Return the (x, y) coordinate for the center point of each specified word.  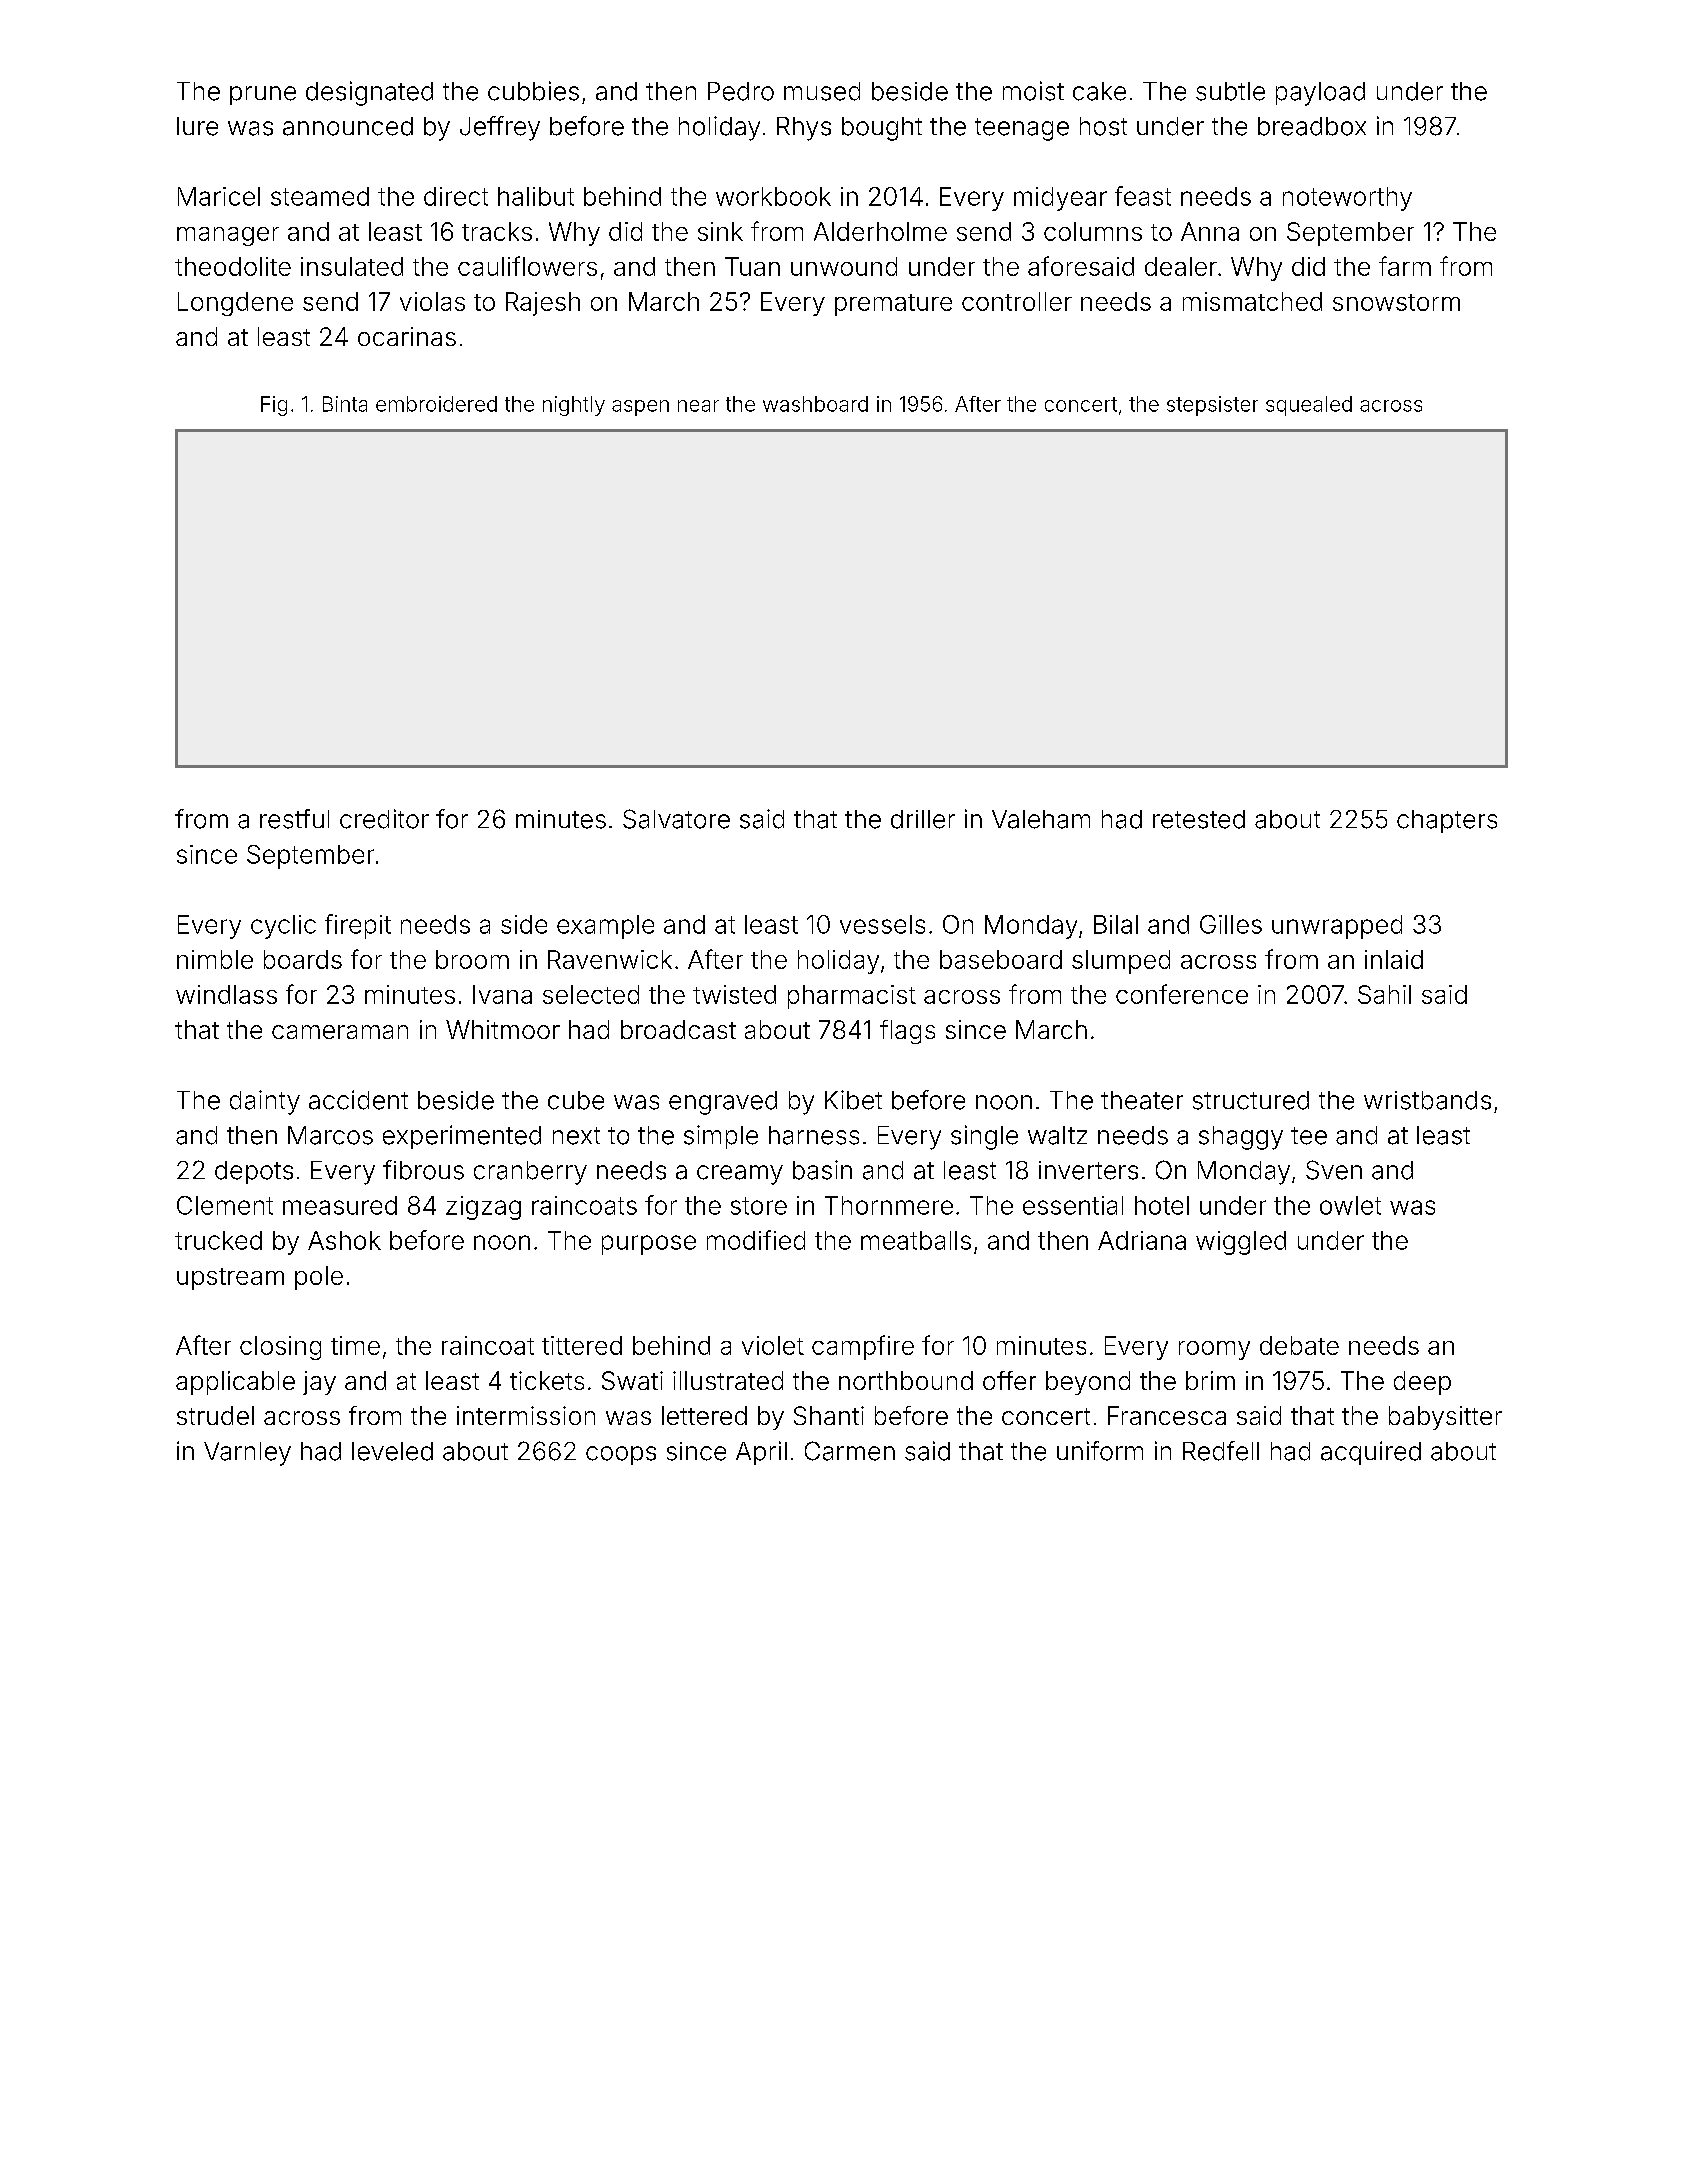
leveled (392, 1451)
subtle (1230, 91)
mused (822, 91)
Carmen (850, 1451)
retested (1199, 819)
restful (294, 819)
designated (369, 93)
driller (923, 819)
